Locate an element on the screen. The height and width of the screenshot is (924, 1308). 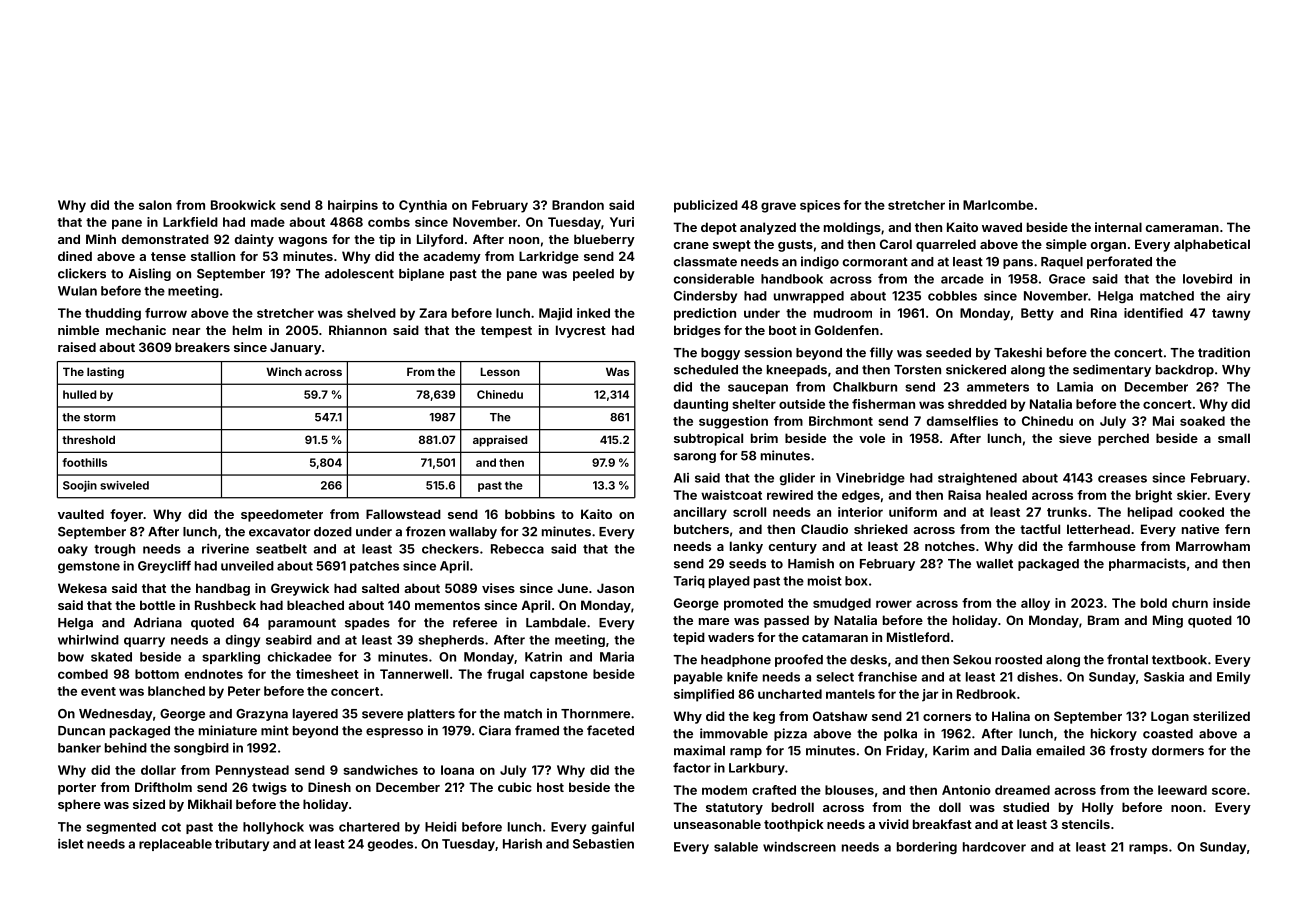
Thornmere is located at coordinates (595, 714).
